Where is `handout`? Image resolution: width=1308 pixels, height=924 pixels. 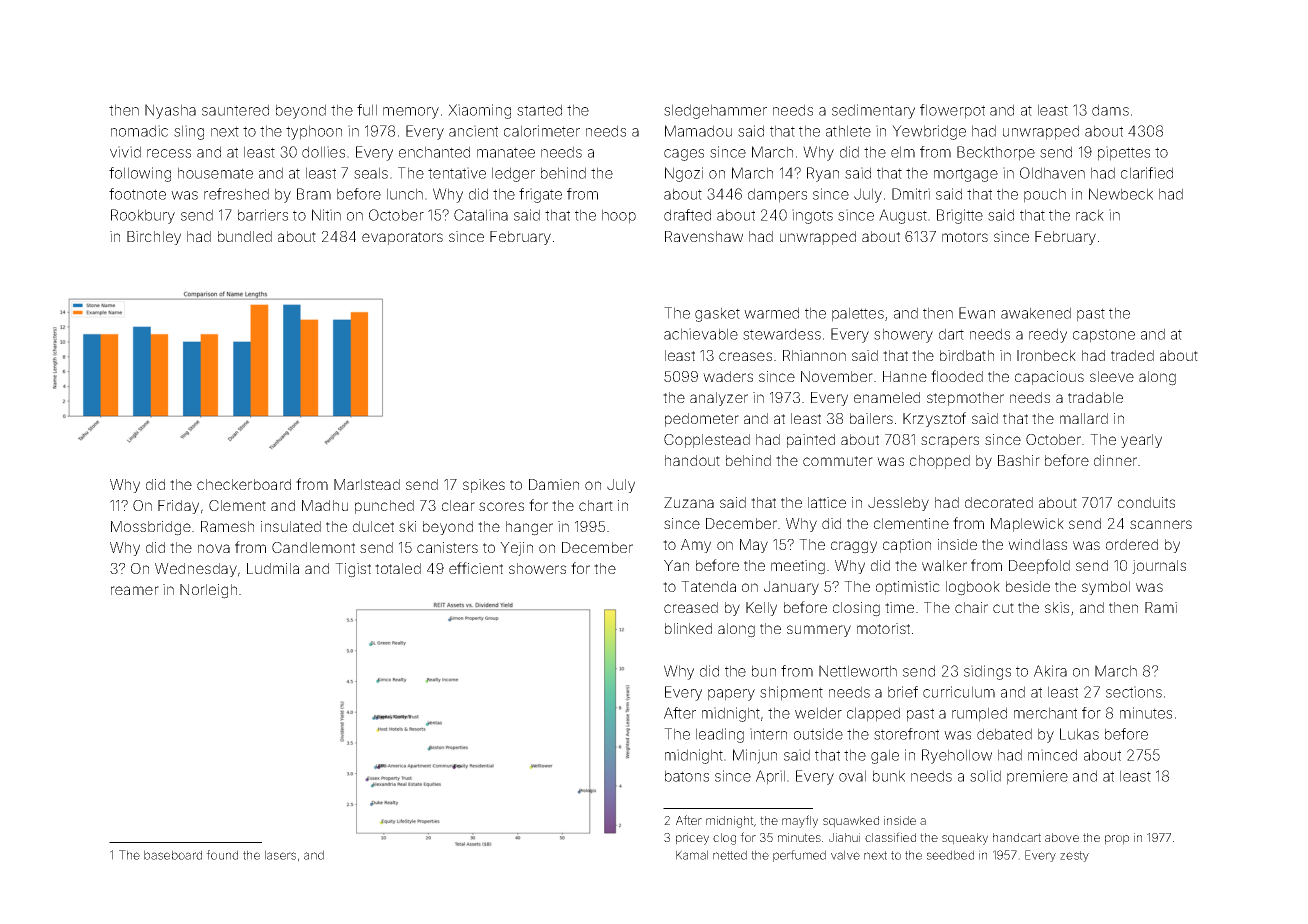 handout is located at coordinates (692, 460).
